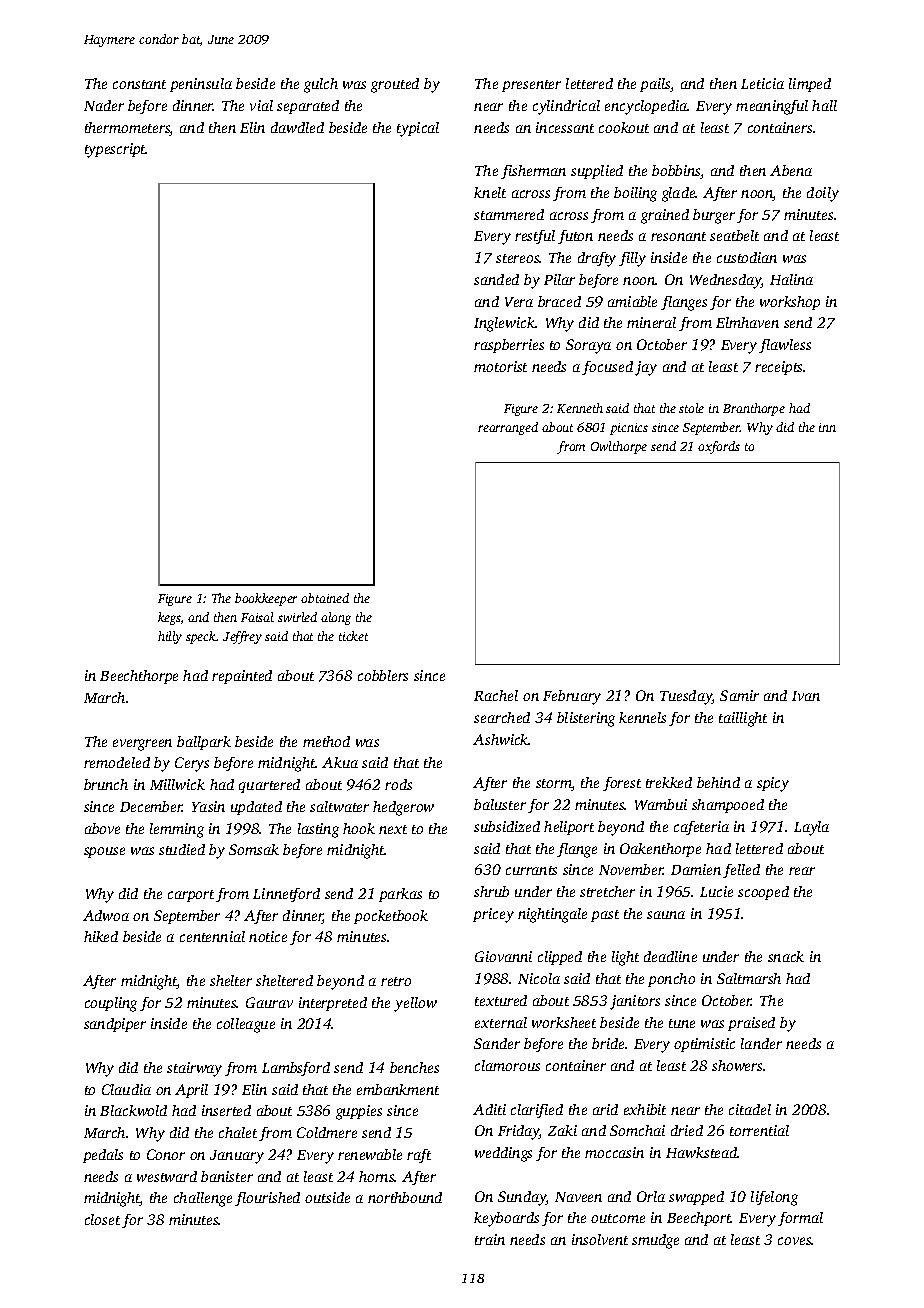 The height and width of the screenshot is (1308, 924). What do you see at coordinates (665, 216) in the screenshot?
I see `grained` at bounding box center [665, 216].
